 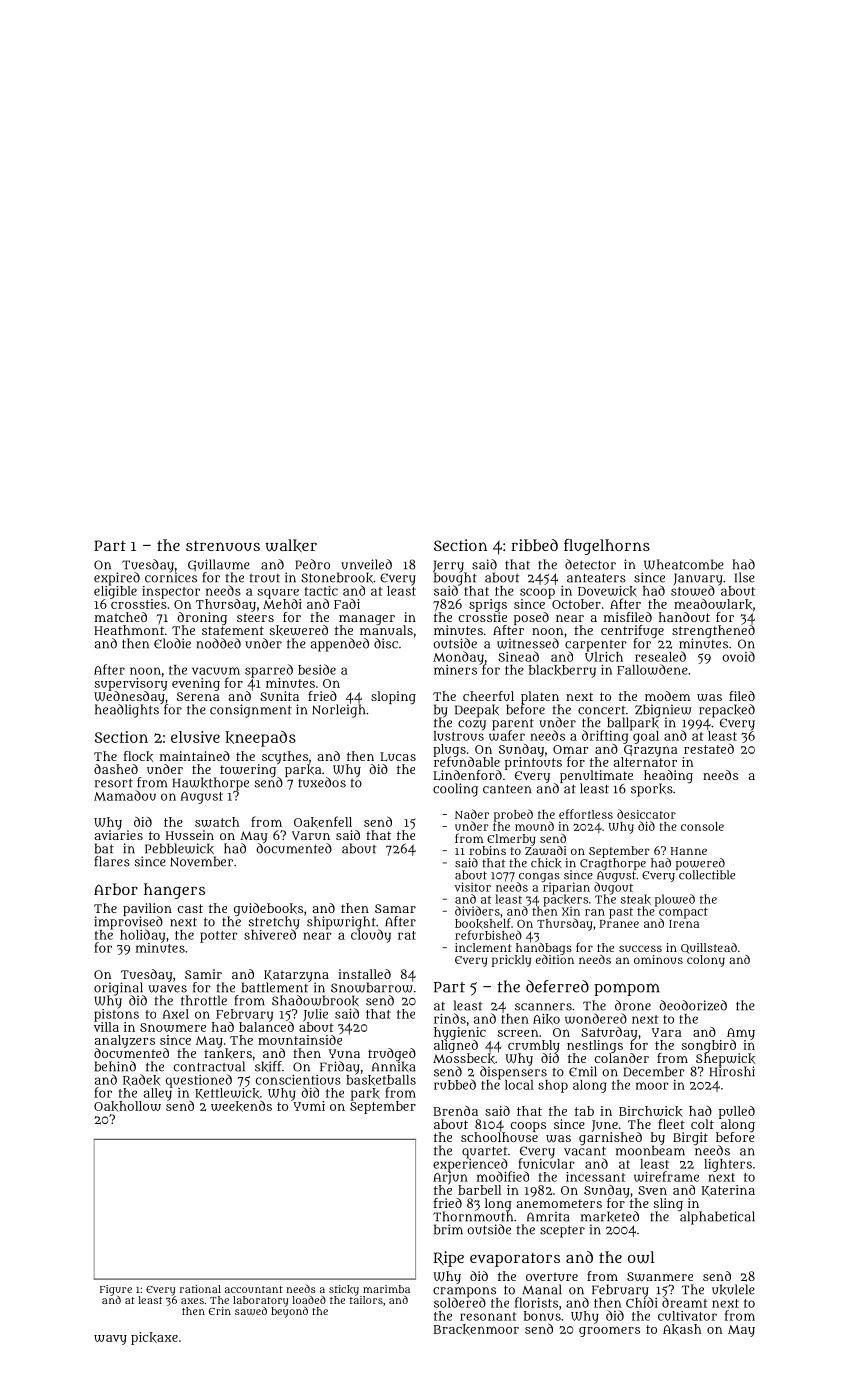 I want to click on Samar, so click(x=395, y=908).
